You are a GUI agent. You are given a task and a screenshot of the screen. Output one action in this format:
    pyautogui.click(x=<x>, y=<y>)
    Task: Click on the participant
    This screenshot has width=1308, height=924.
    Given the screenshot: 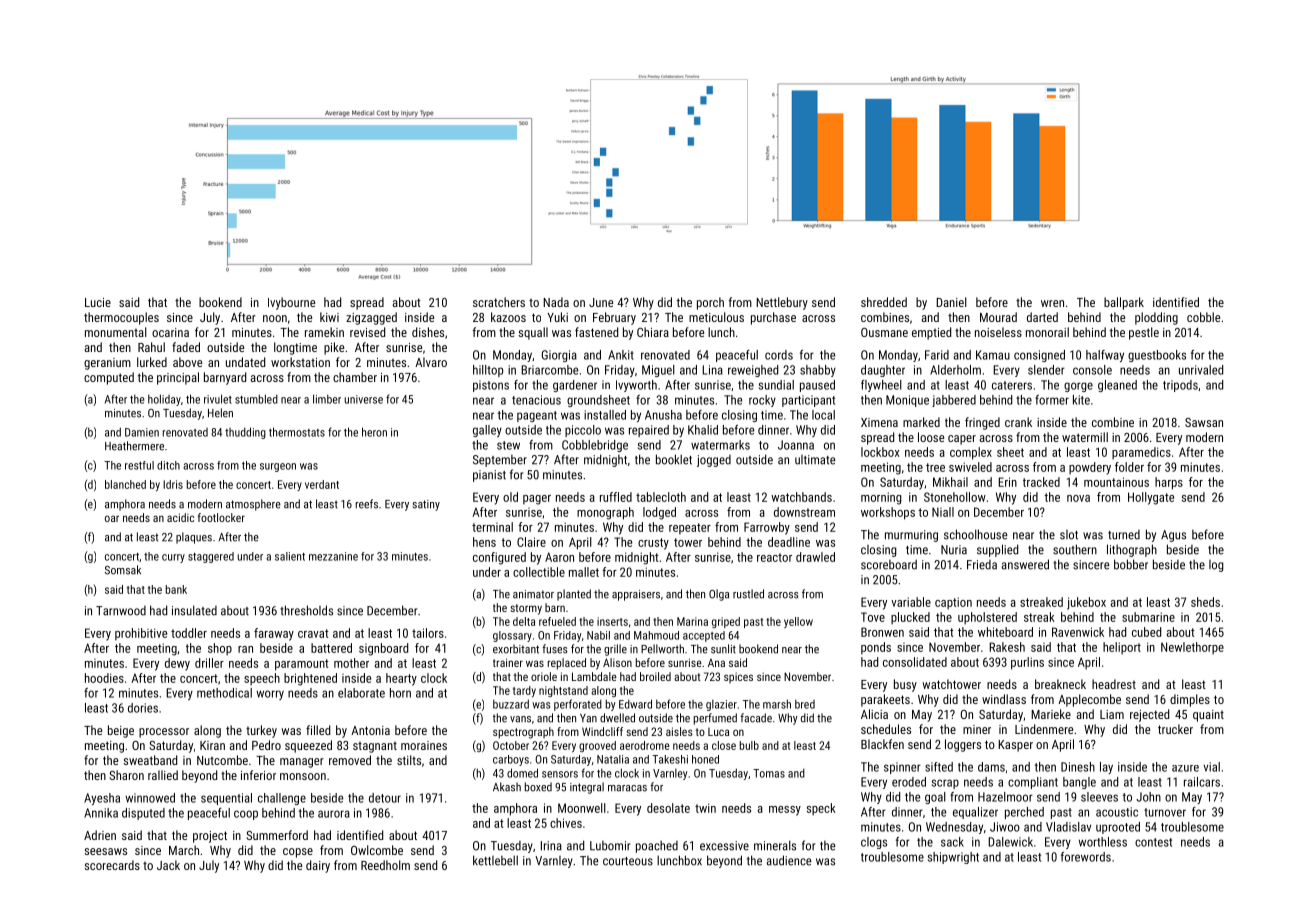 What is the action you would take?
    pyautogui.click(x=808, y=401)
